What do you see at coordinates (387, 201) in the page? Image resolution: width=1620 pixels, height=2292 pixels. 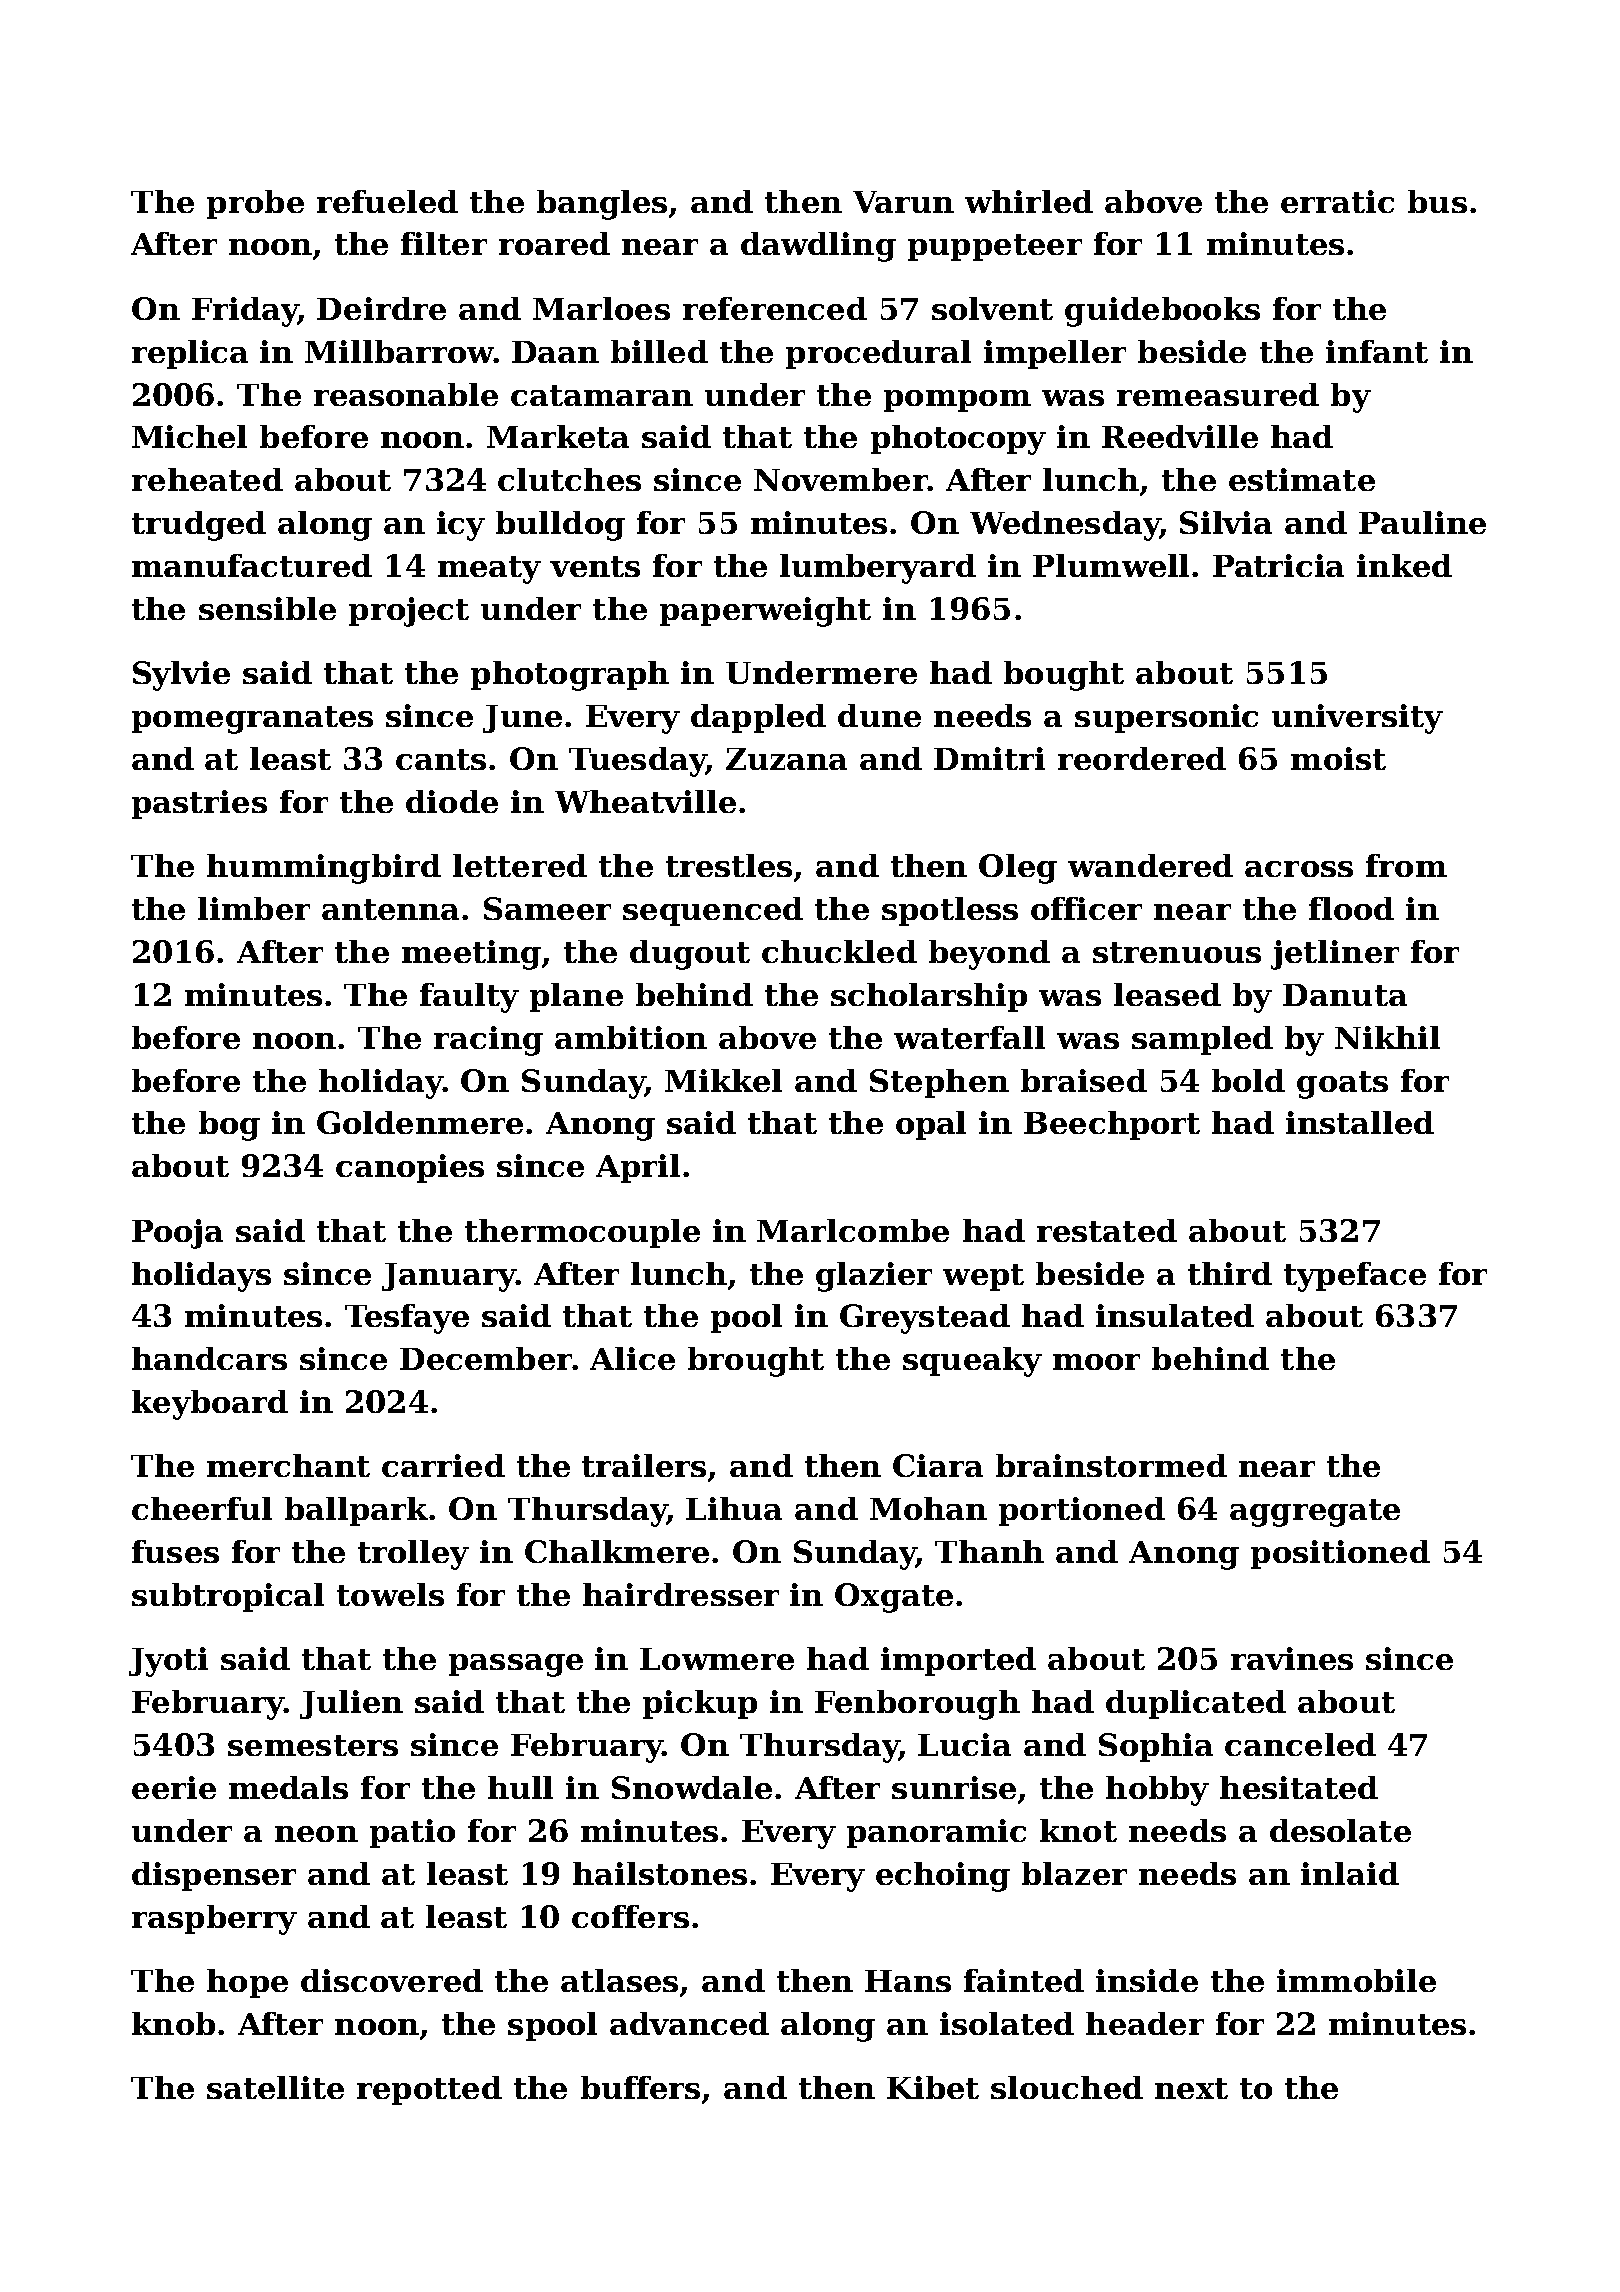 I see `refueled` at bounding box center [387, 201].
